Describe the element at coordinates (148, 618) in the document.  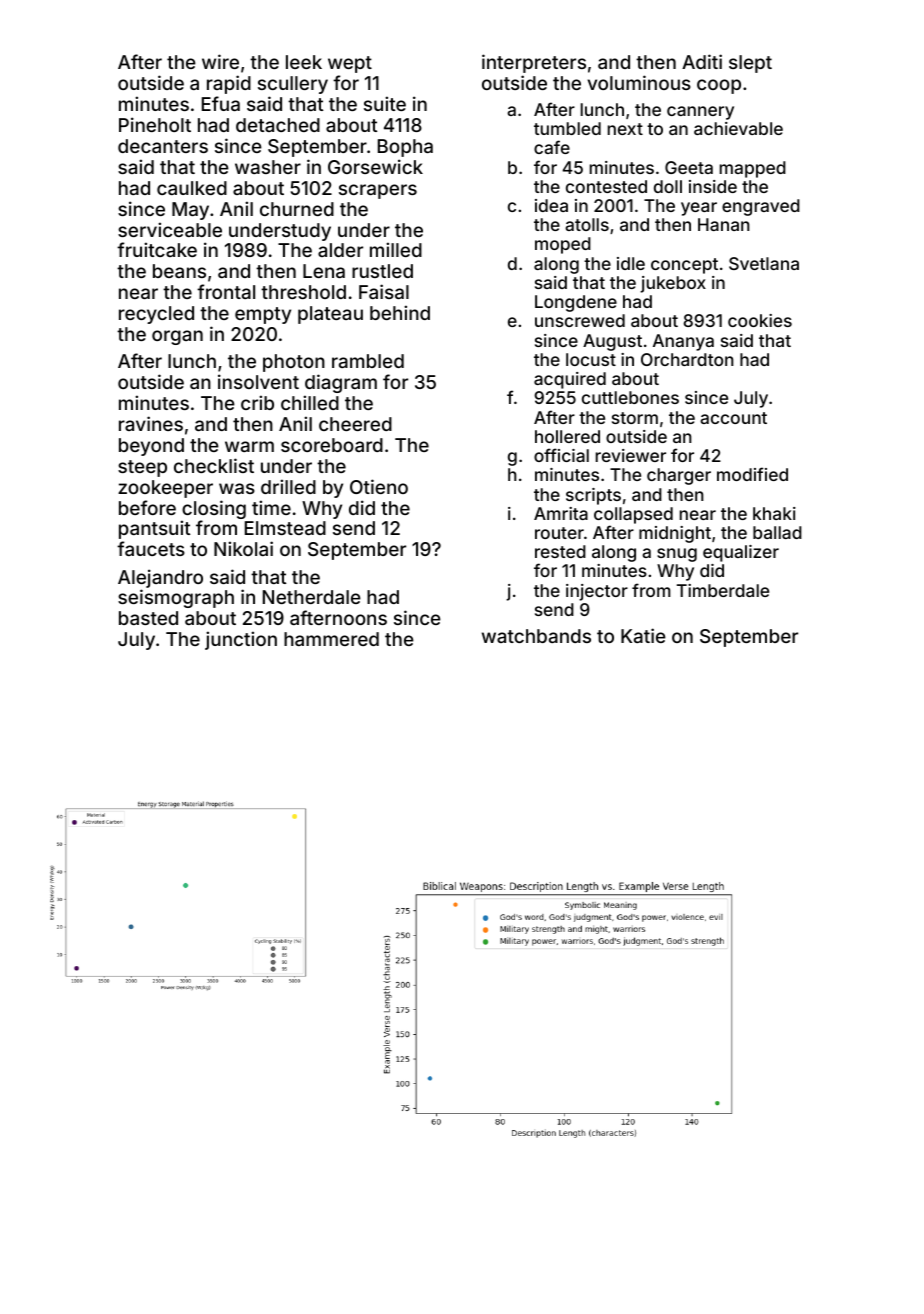
I see `basted` at that location.
